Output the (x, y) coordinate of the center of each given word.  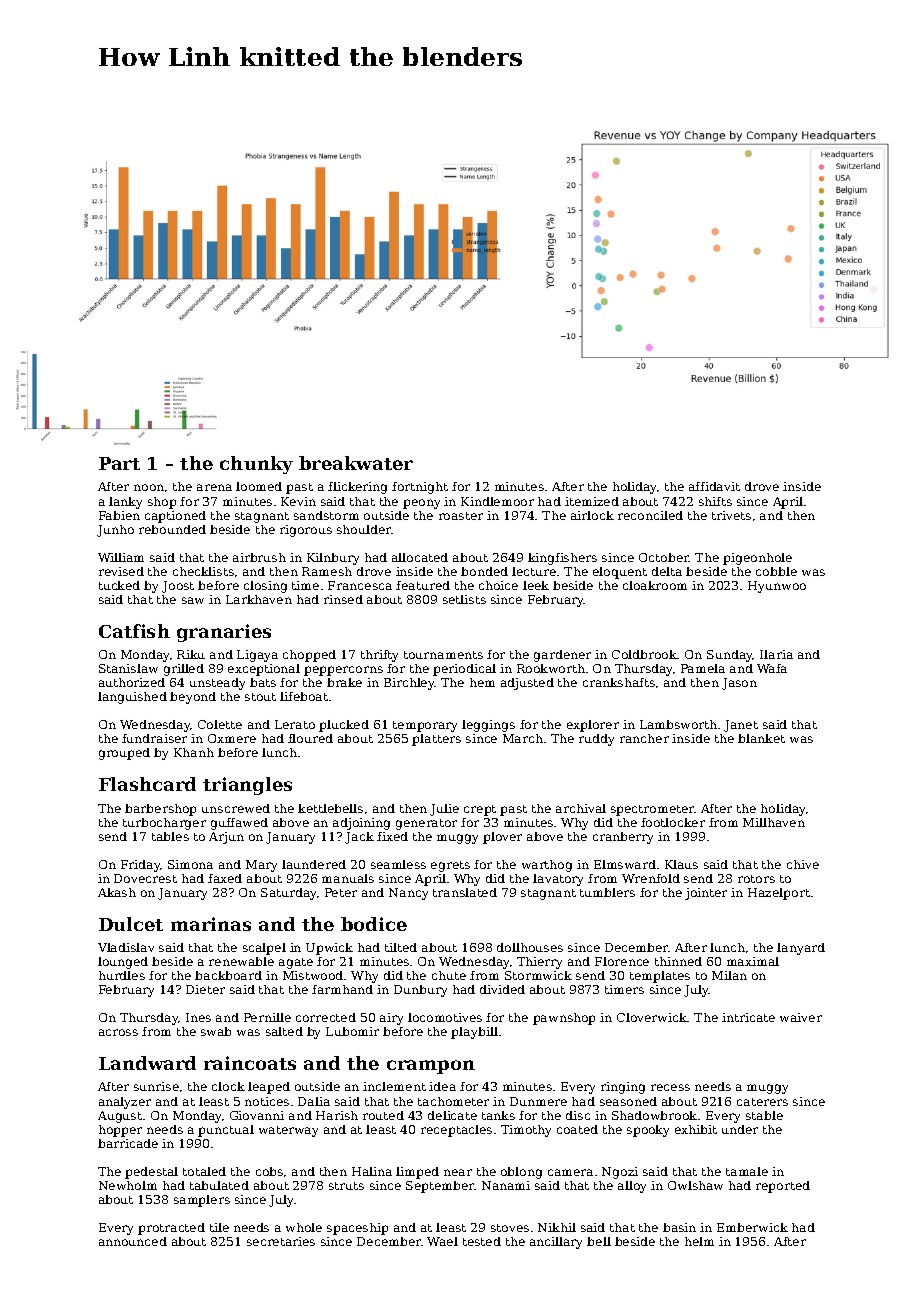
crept (480, 810)
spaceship (357, 1229)
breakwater (356, 463)
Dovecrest (145, 878)
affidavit (714, 486)
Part (119, 463)
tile (219, 1227)
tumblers (607, 892)
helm (699, 1241)
